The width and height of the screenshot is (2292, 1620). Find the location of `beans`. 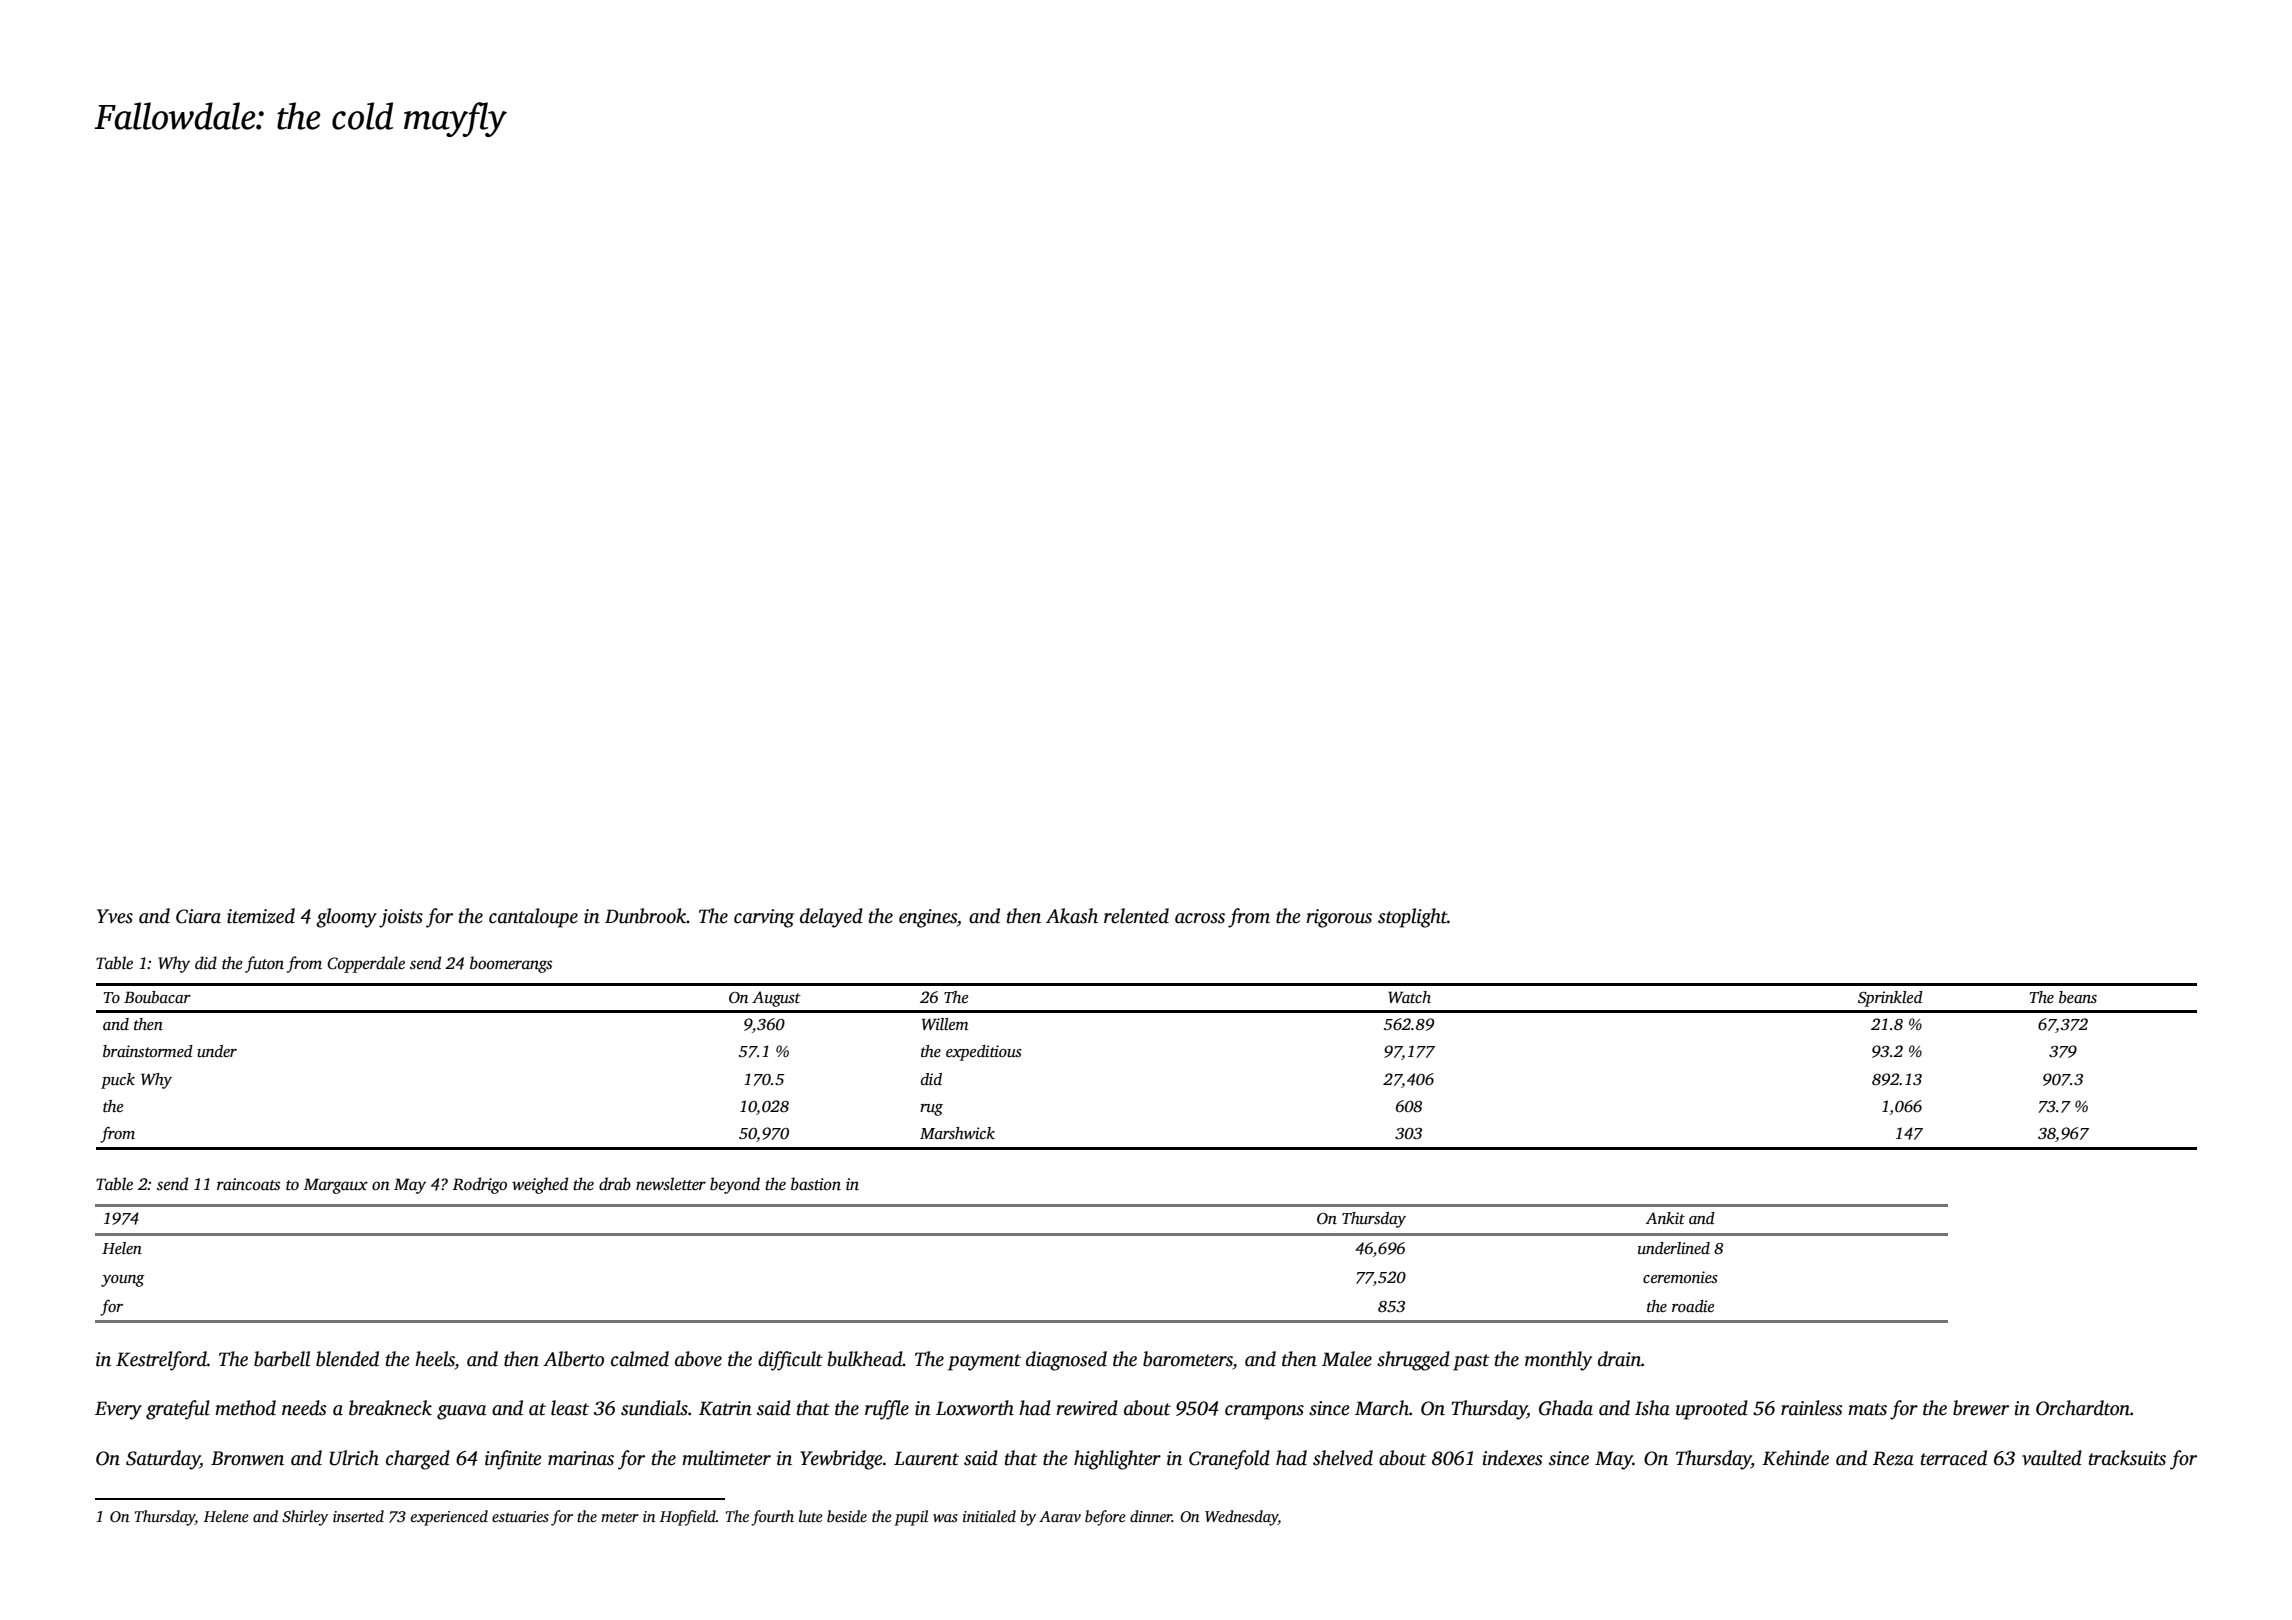

beans is located at coordinates (2078, 997).
